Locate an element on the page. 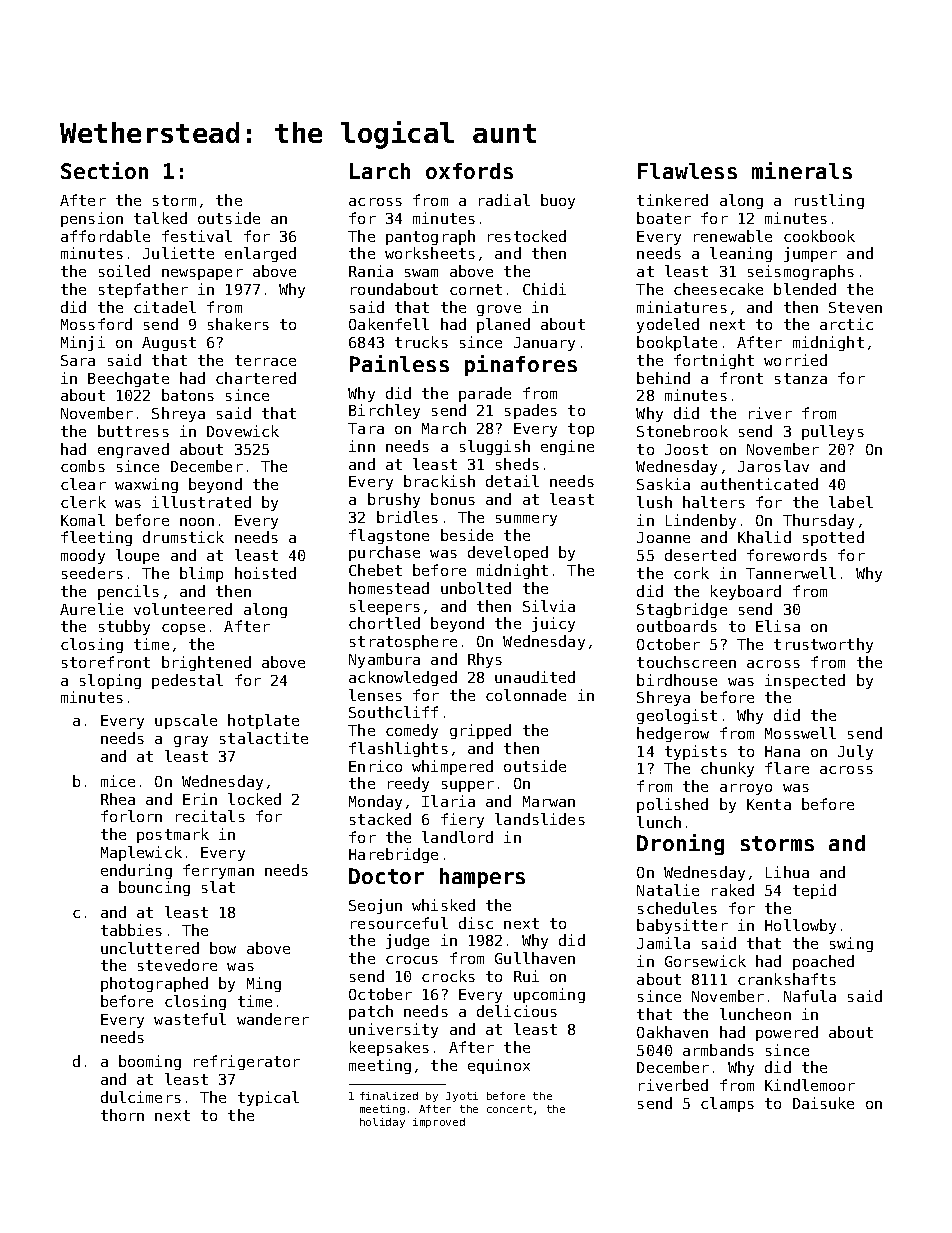  university is located at coordinates (393, 1030).
